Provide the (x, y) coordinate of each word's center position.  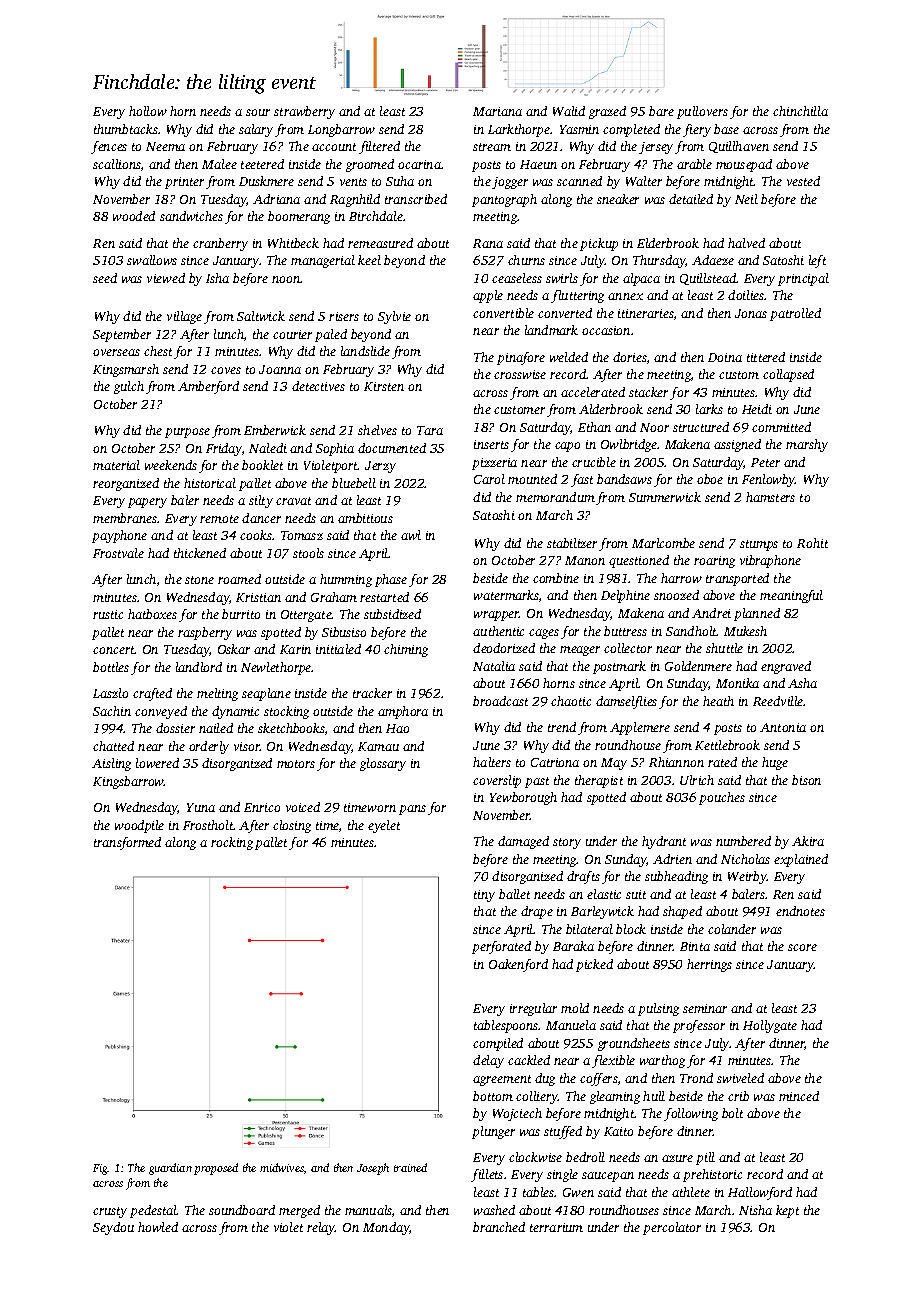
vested (803, 181)
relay (321, 1228)
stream (492, 147)
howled (158, 1227)
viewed (166, 278)
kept (787, 1211)
